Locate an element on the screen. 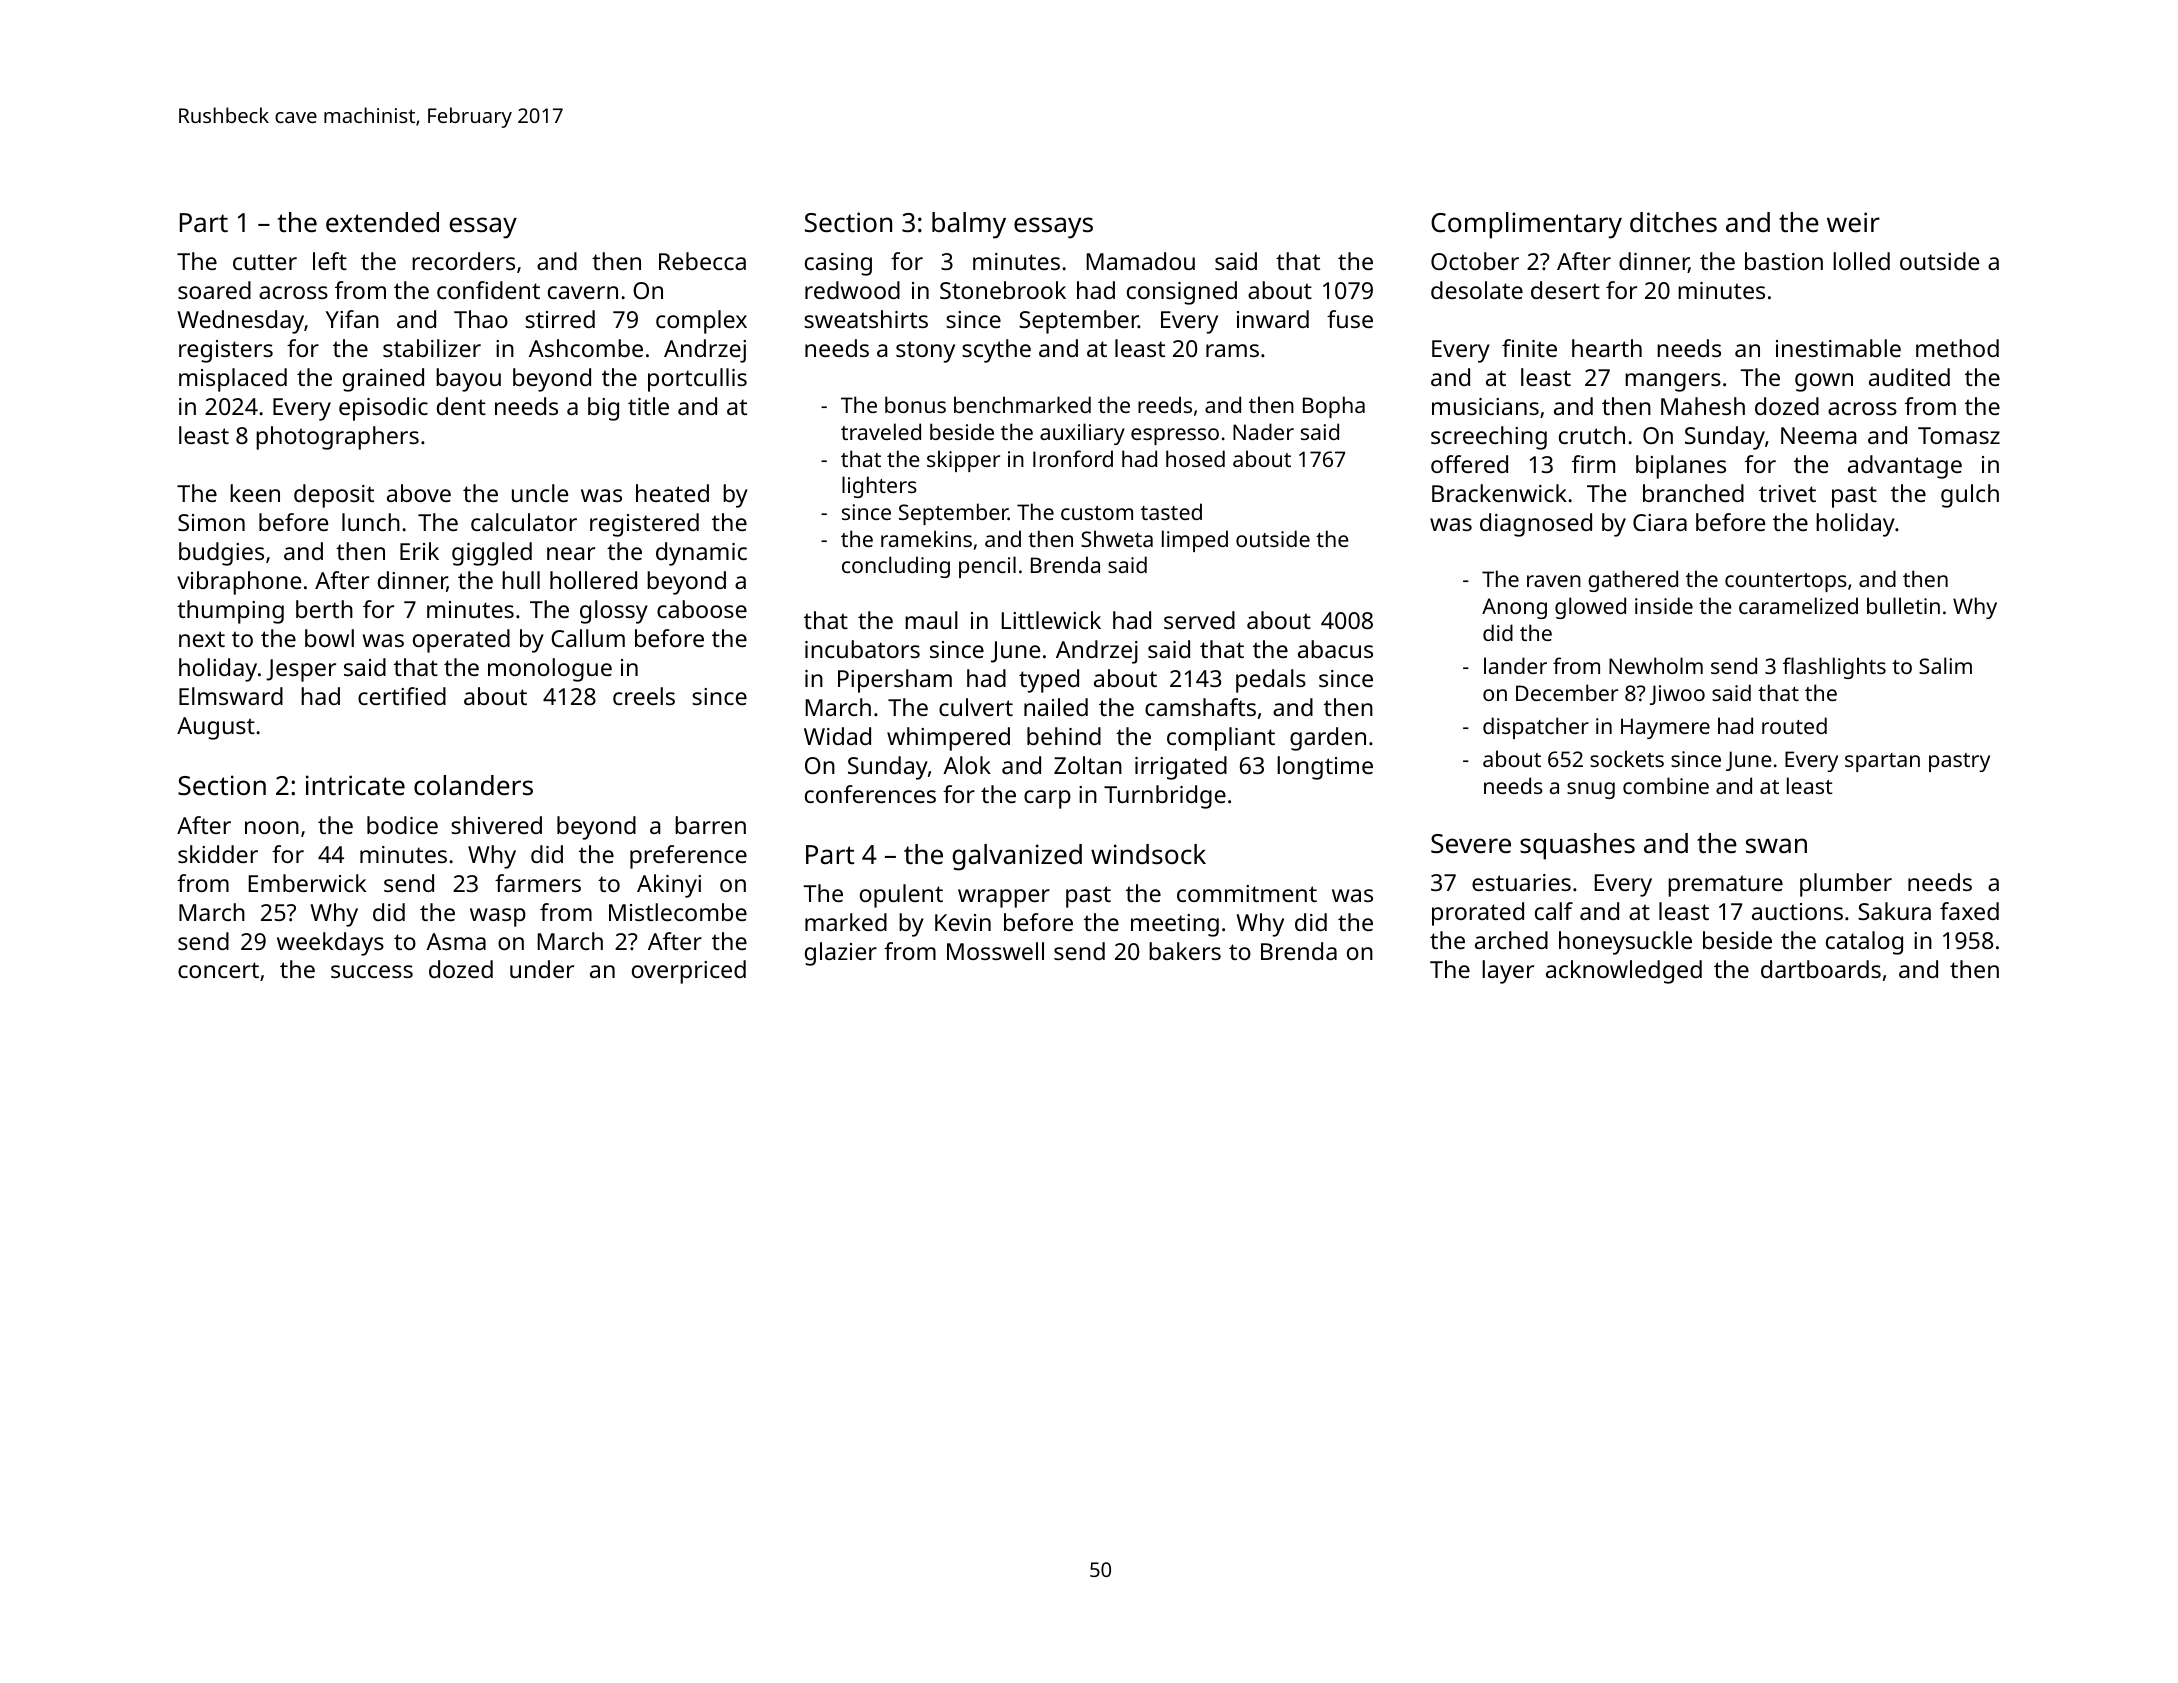  meeting is located at coordinates (1175, 925).
